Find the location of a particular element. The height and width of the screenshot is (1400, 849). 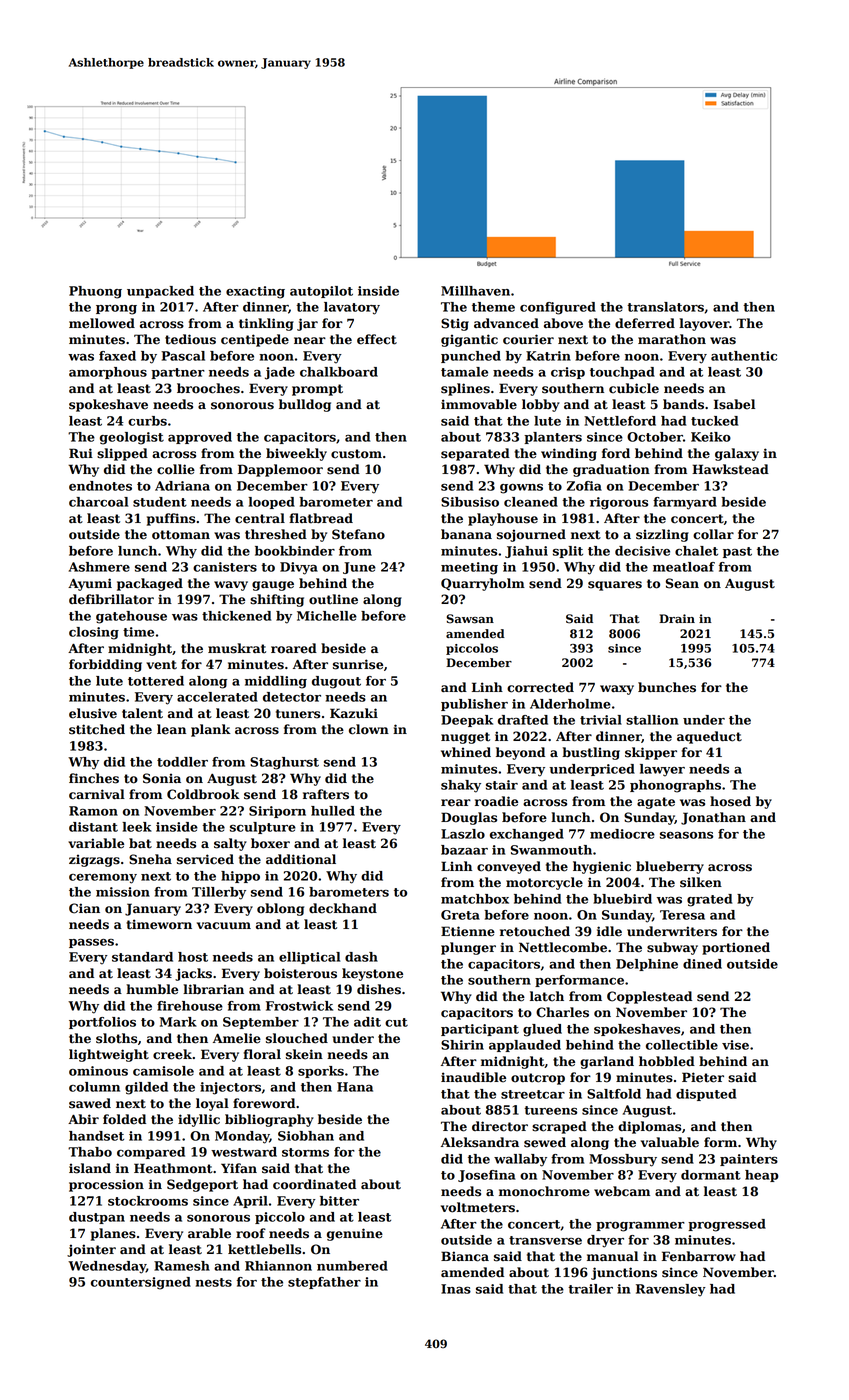

Isabel is located at coordinates (734, 404).
